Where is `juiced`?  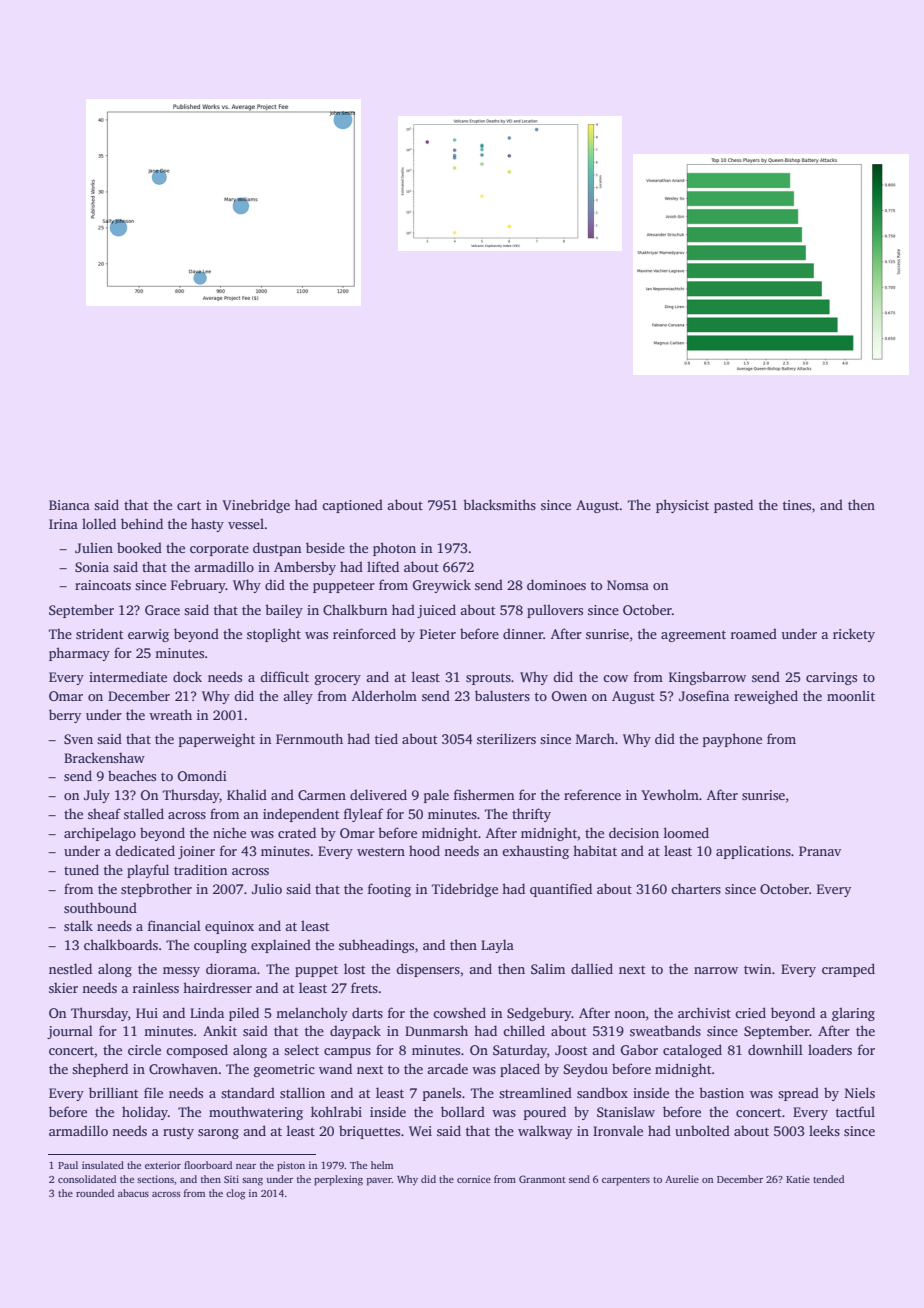 juiced is located at coordinates (436, 611).
